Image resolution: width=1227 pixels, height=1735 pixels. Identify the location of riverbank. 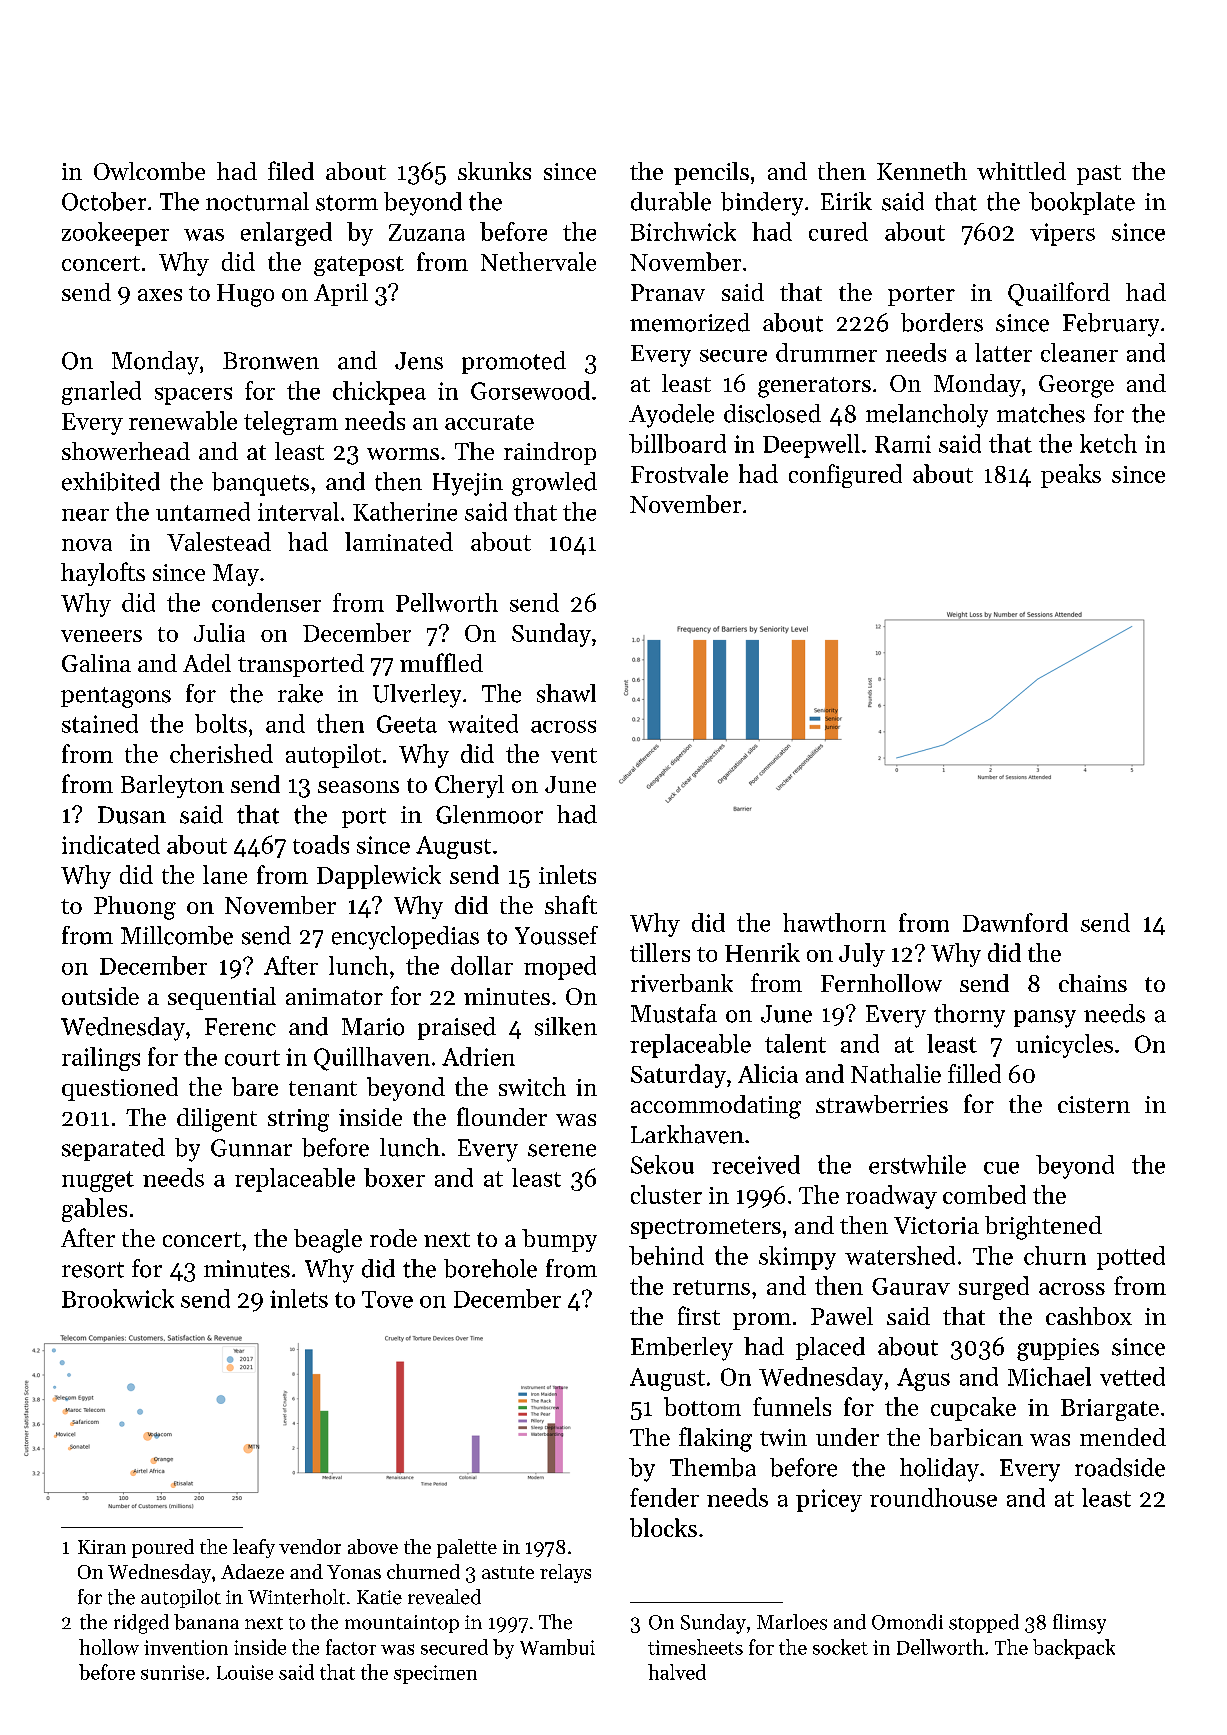
(682, 983).
